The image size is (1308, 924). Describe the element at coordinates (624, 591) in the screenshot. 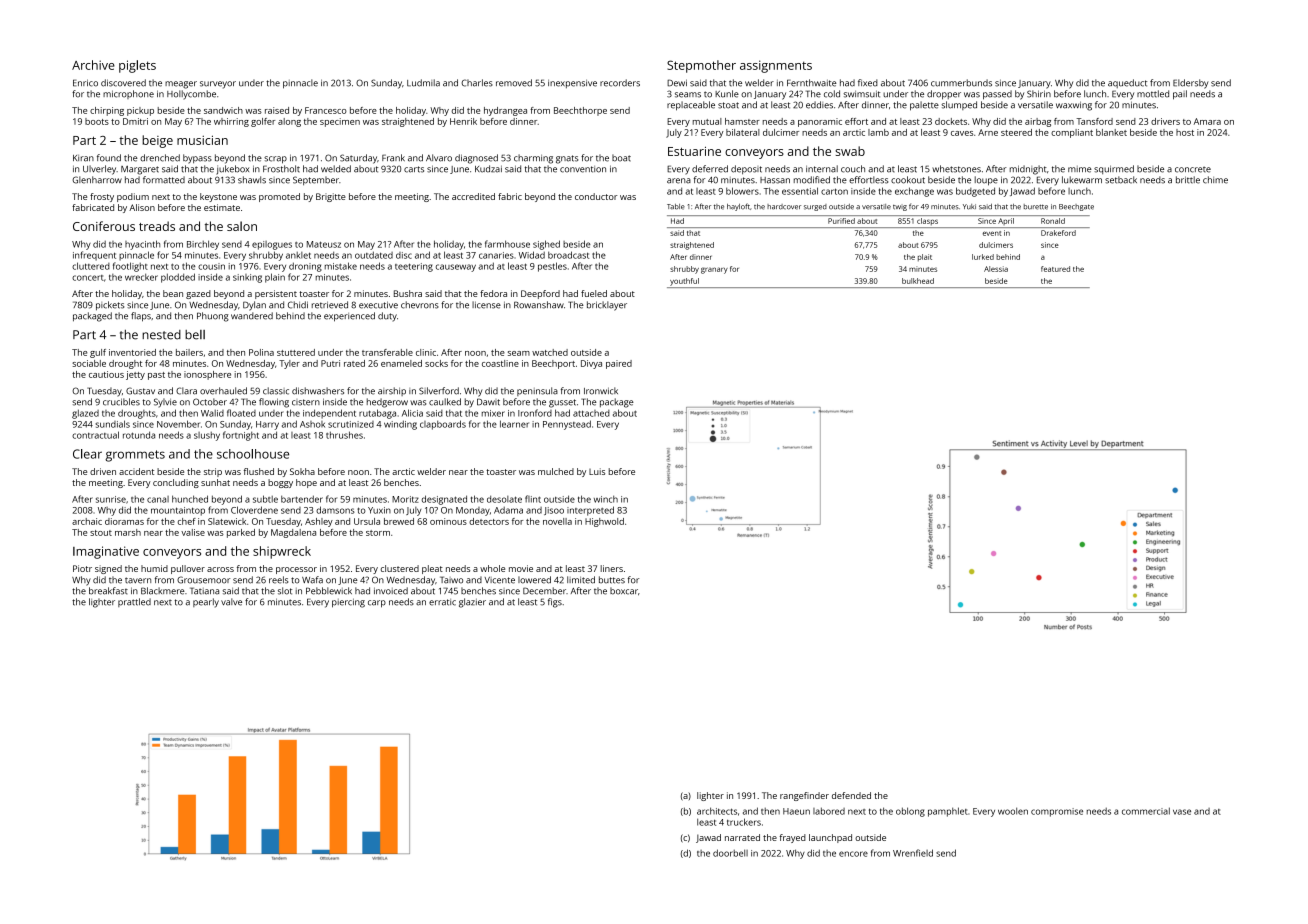

I see `boxcar` at that location.
